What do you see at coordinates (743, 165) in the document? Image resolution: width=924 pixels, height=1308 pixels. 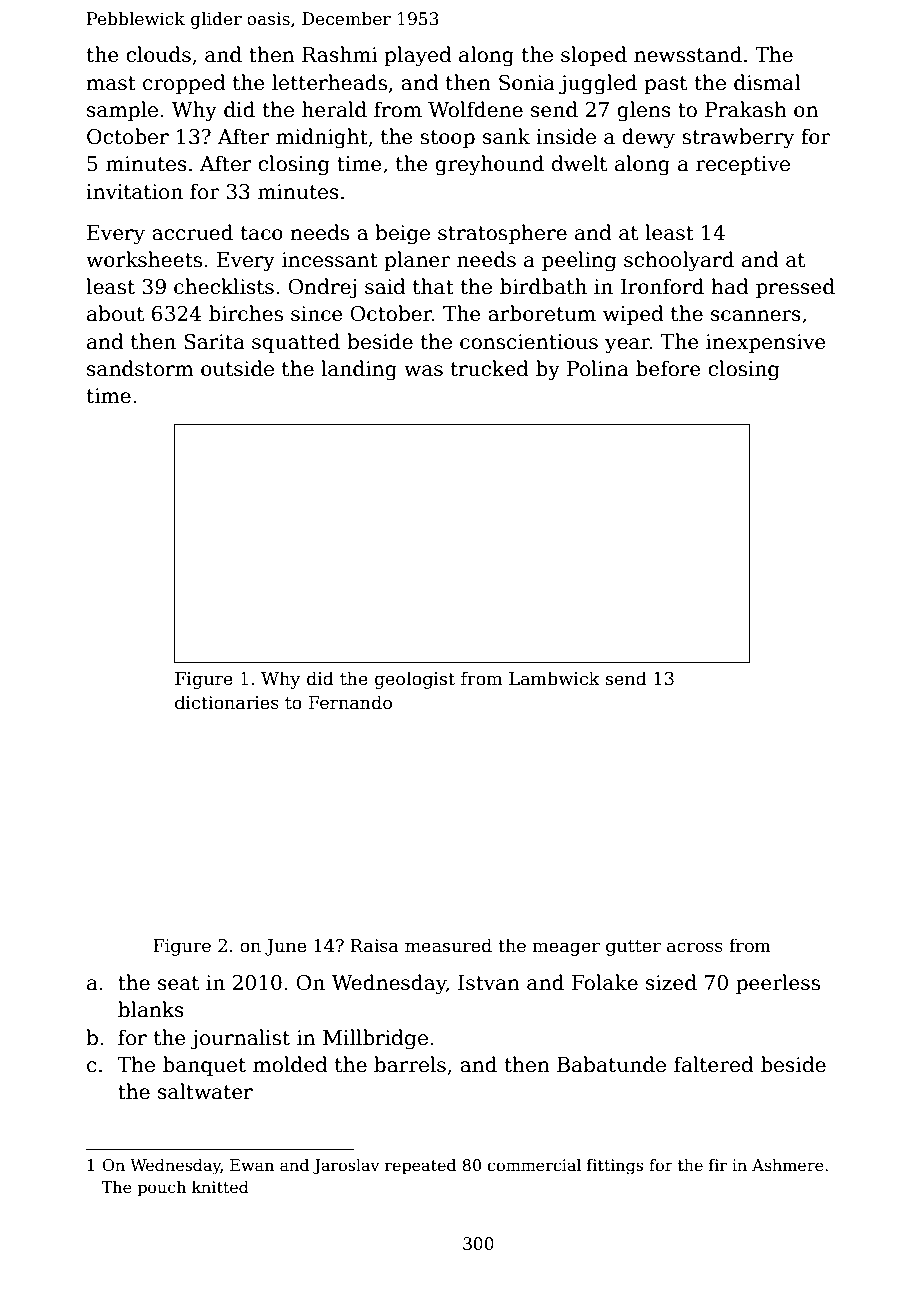 I see `receptive` at bounding box center [743, 165].
